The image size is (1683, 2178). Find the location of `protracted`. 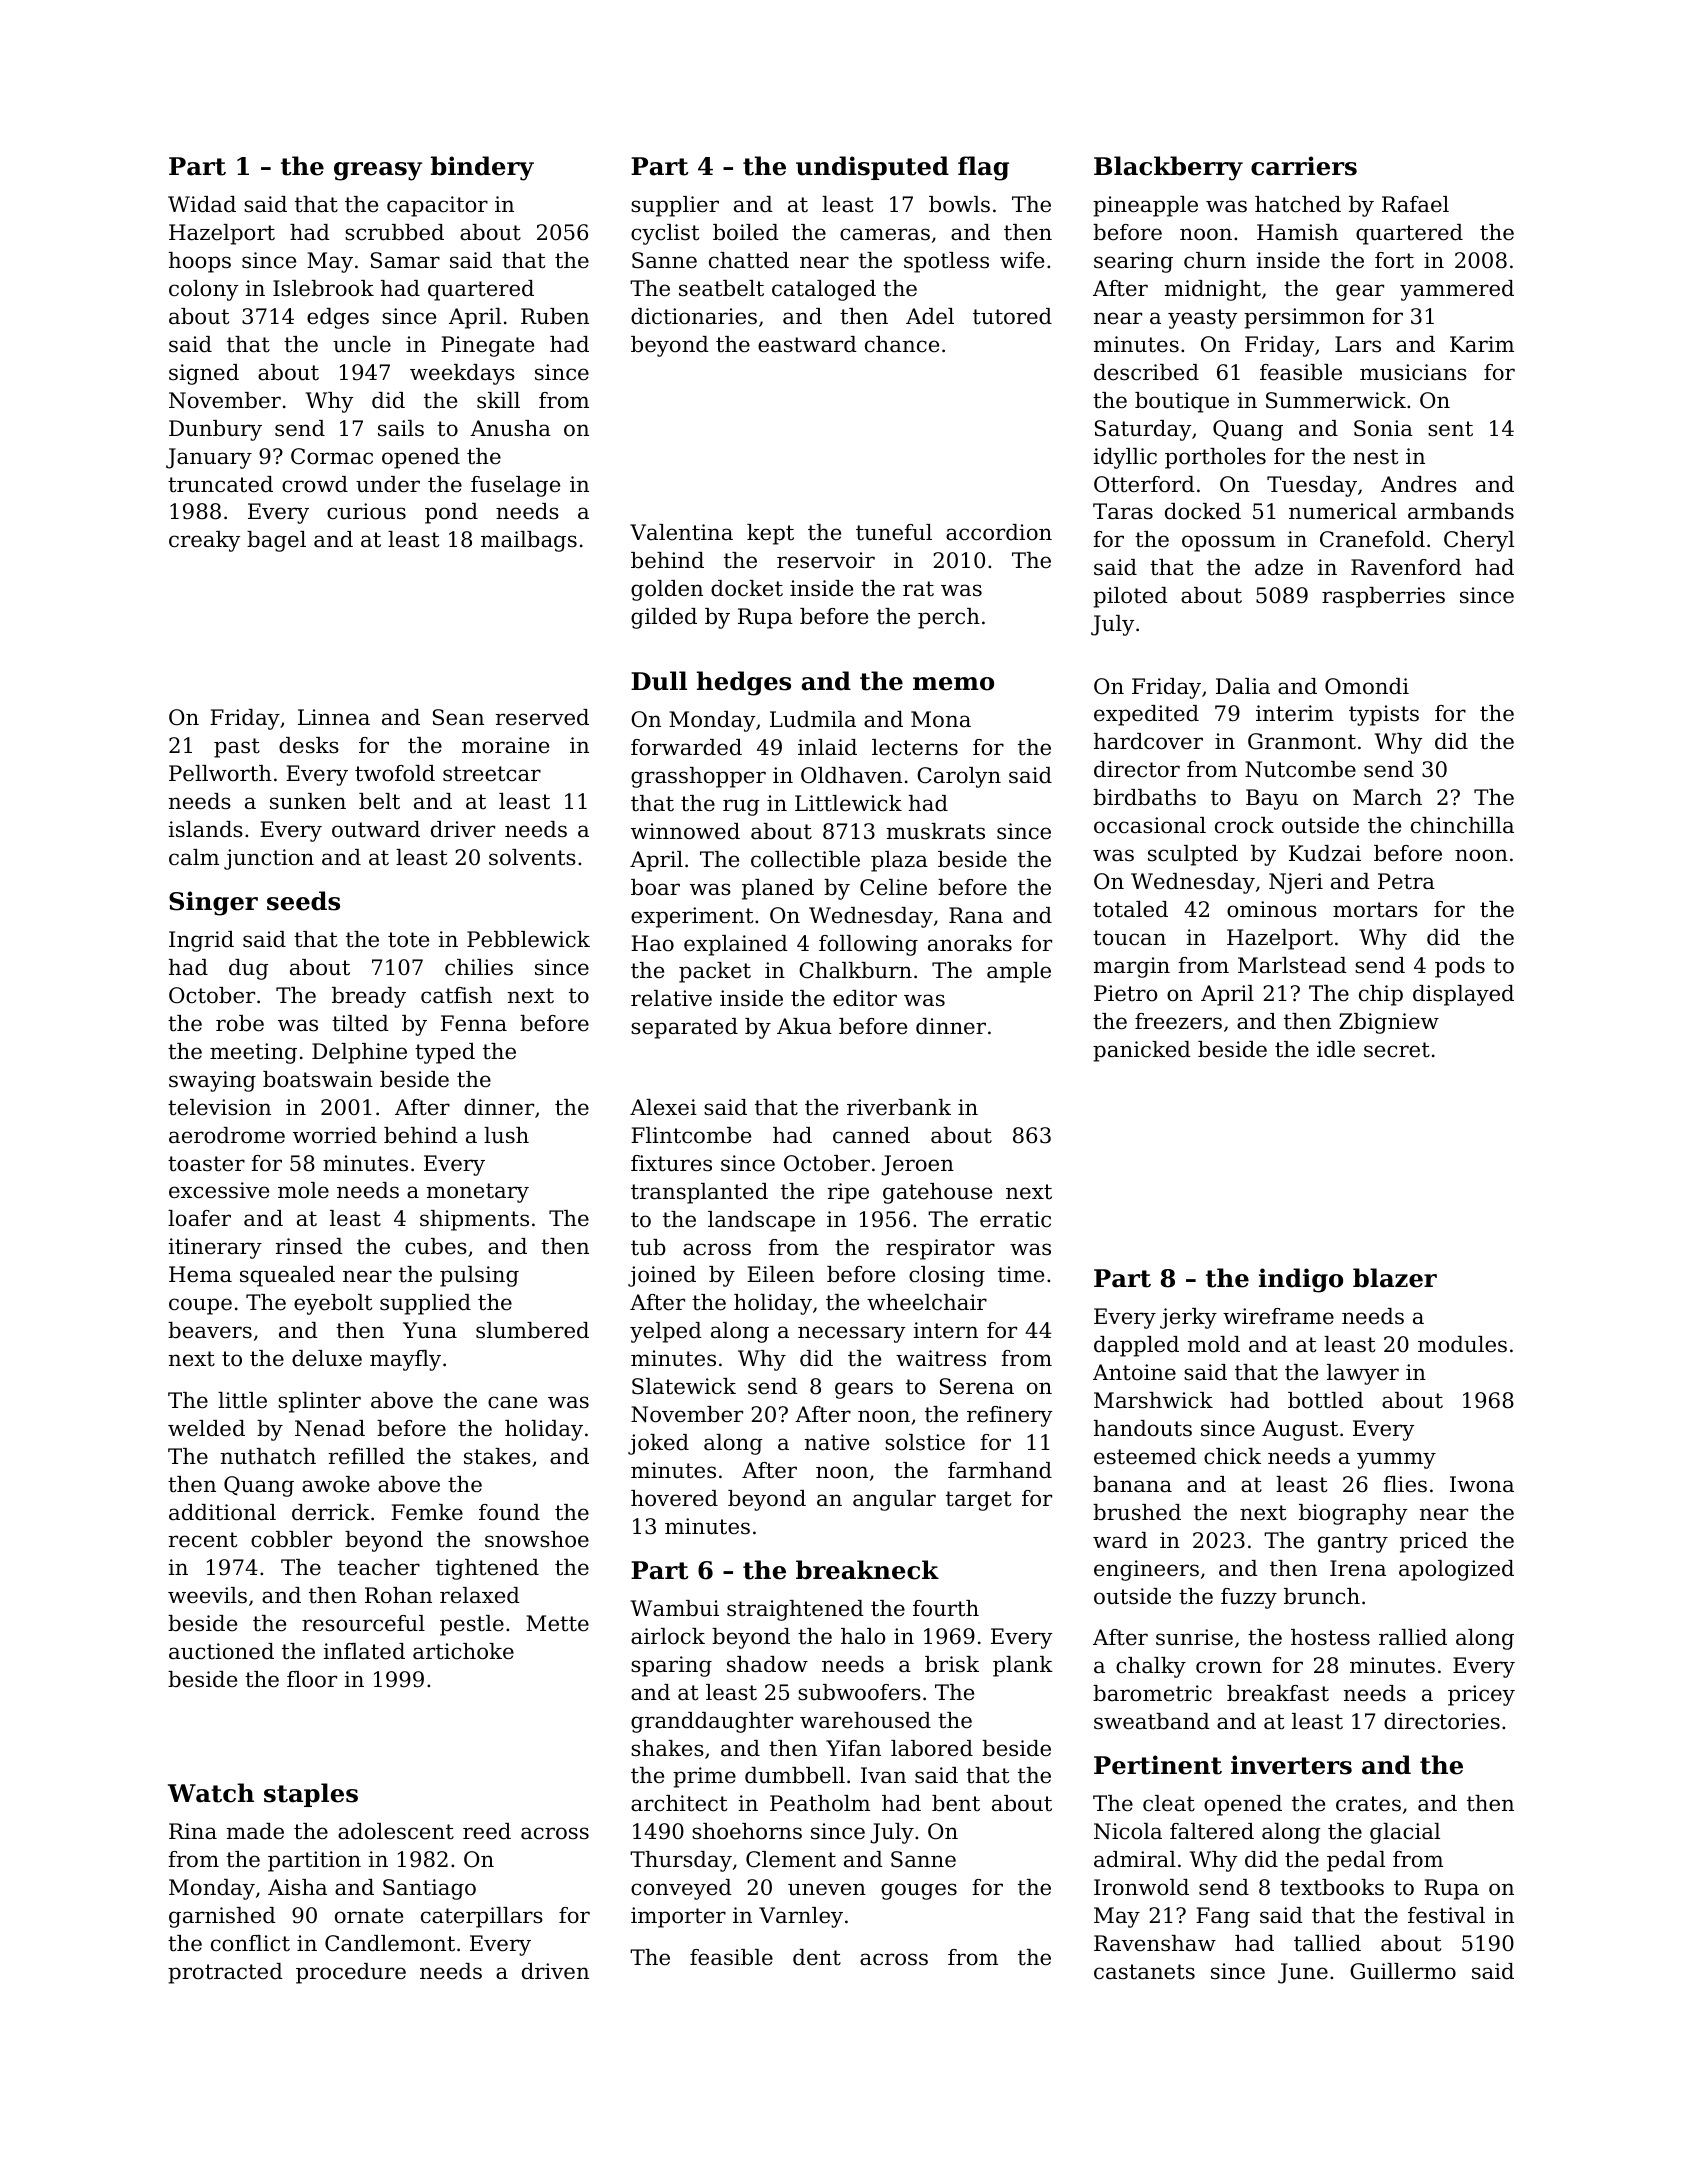

protracted is located at coordinates (225, 1973).
